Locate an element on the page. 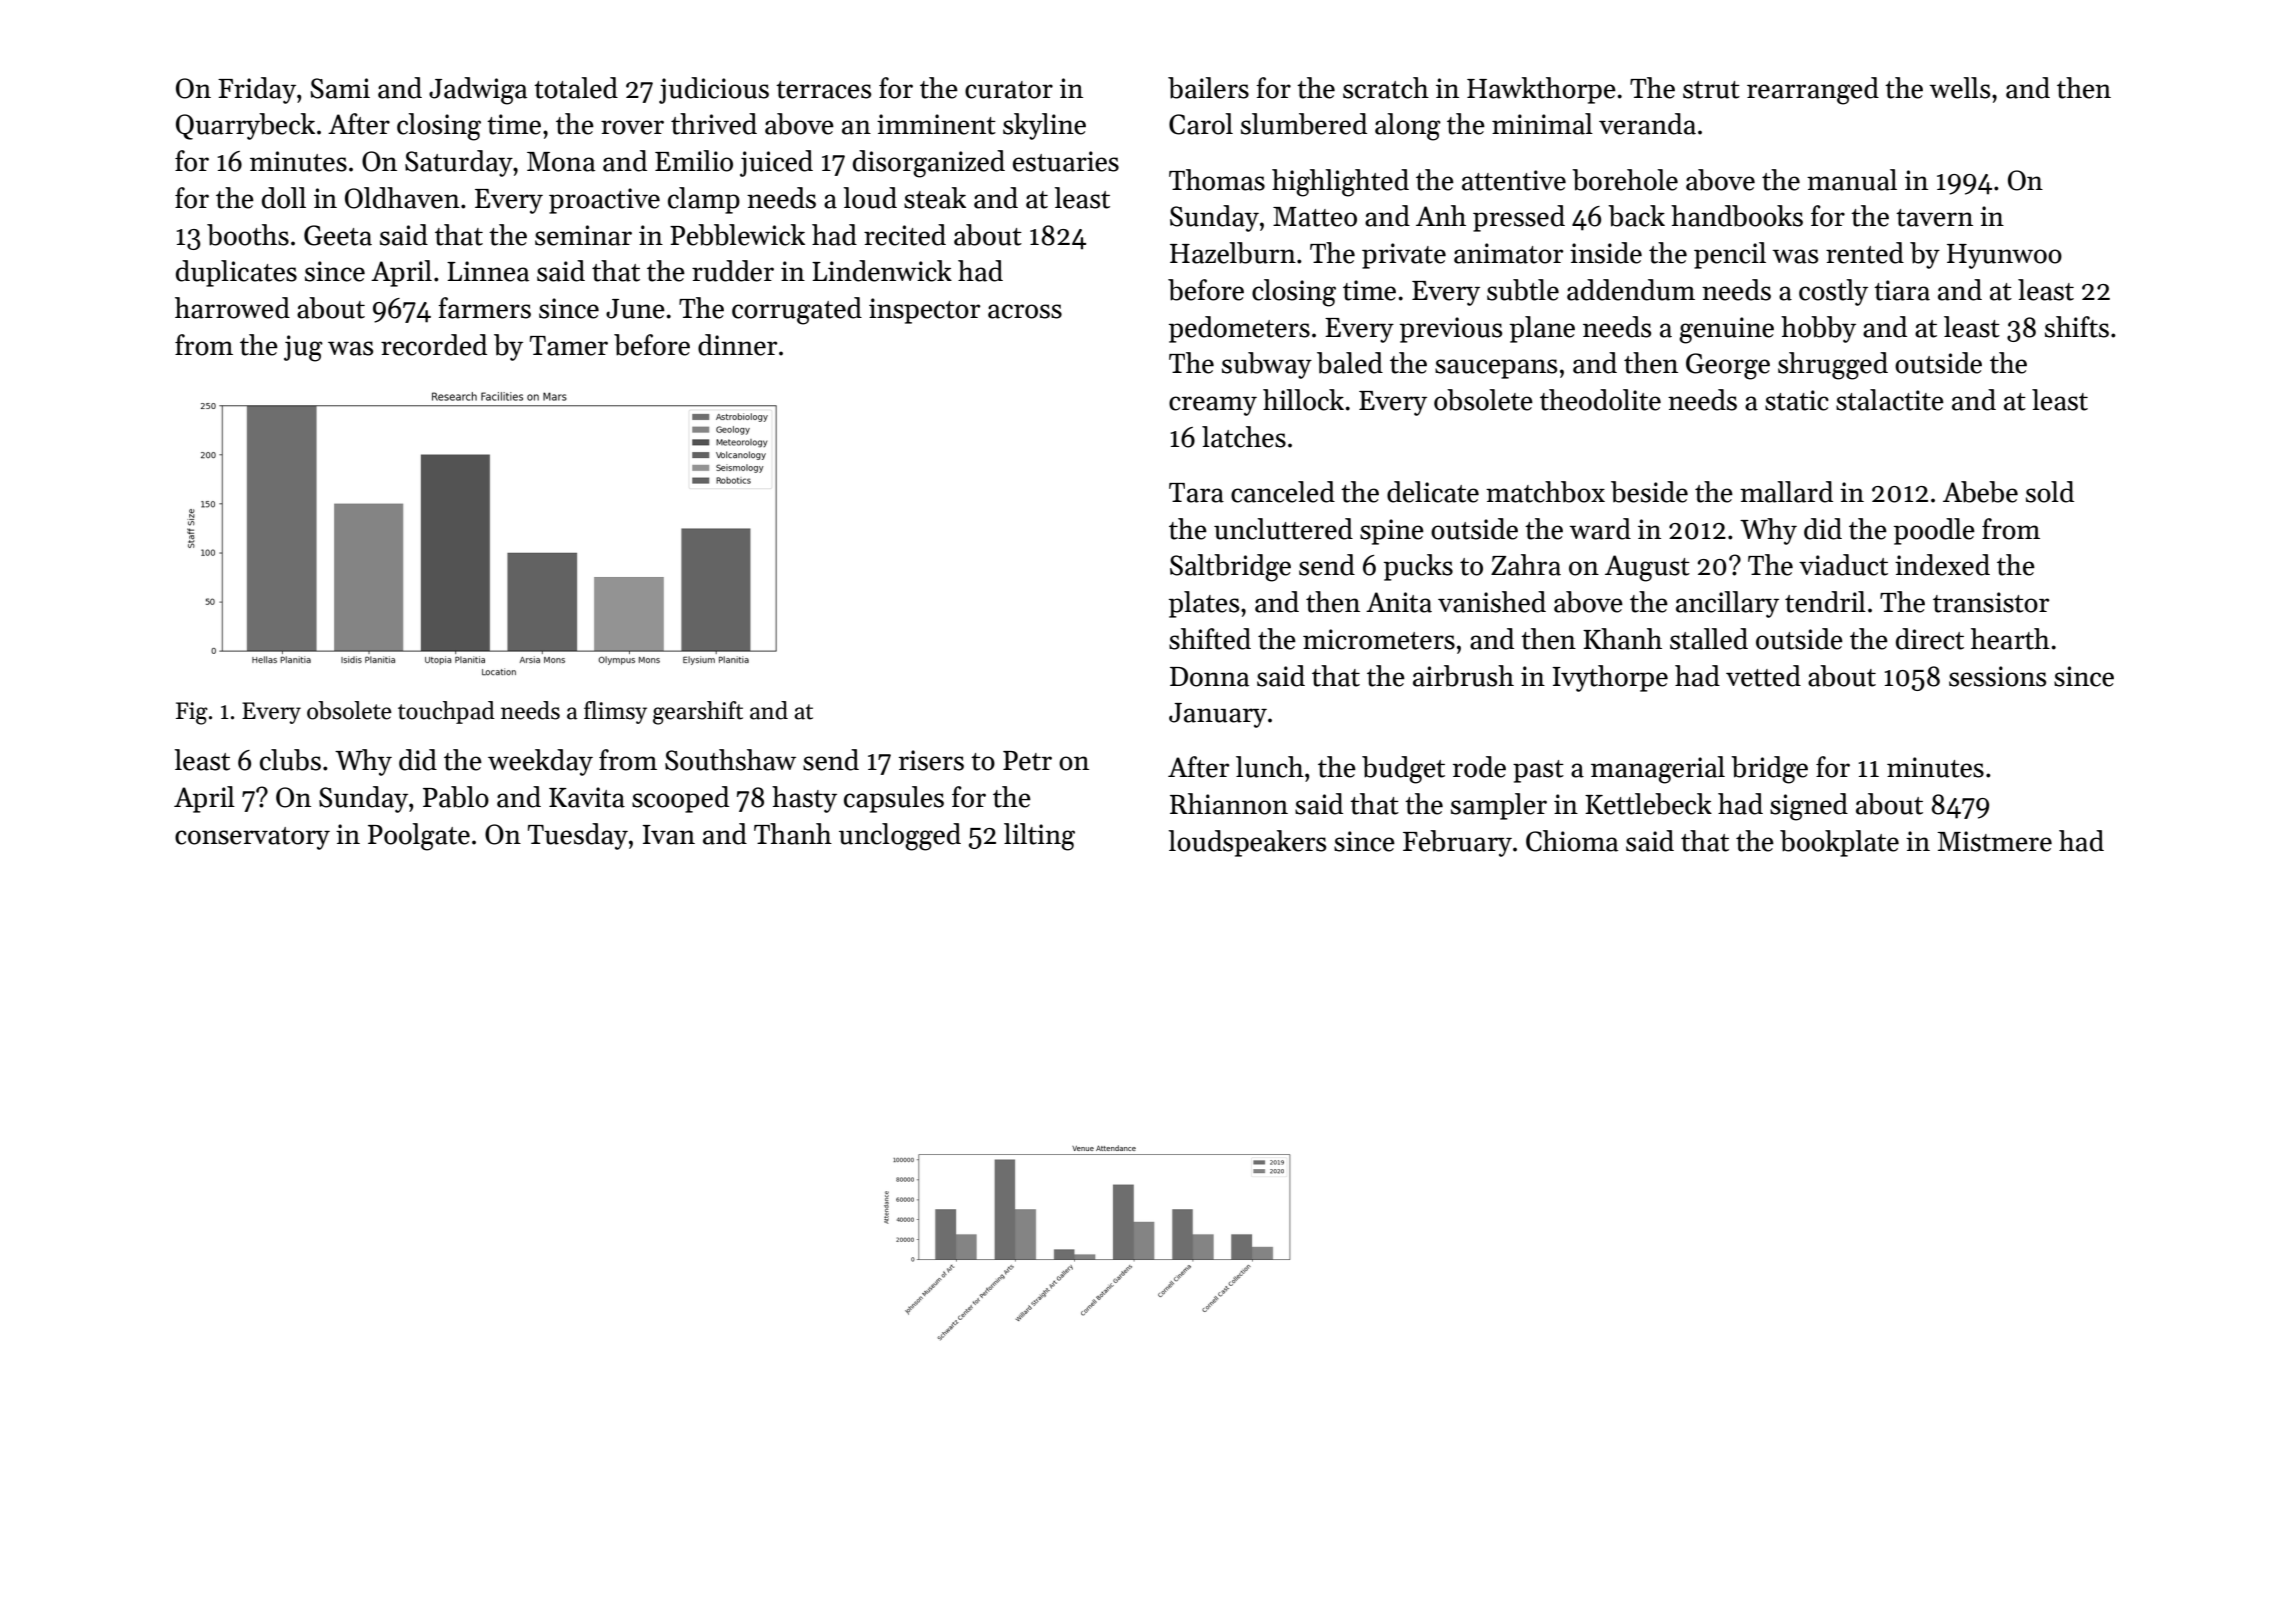  beside is located at coordinates (1649, 492).
